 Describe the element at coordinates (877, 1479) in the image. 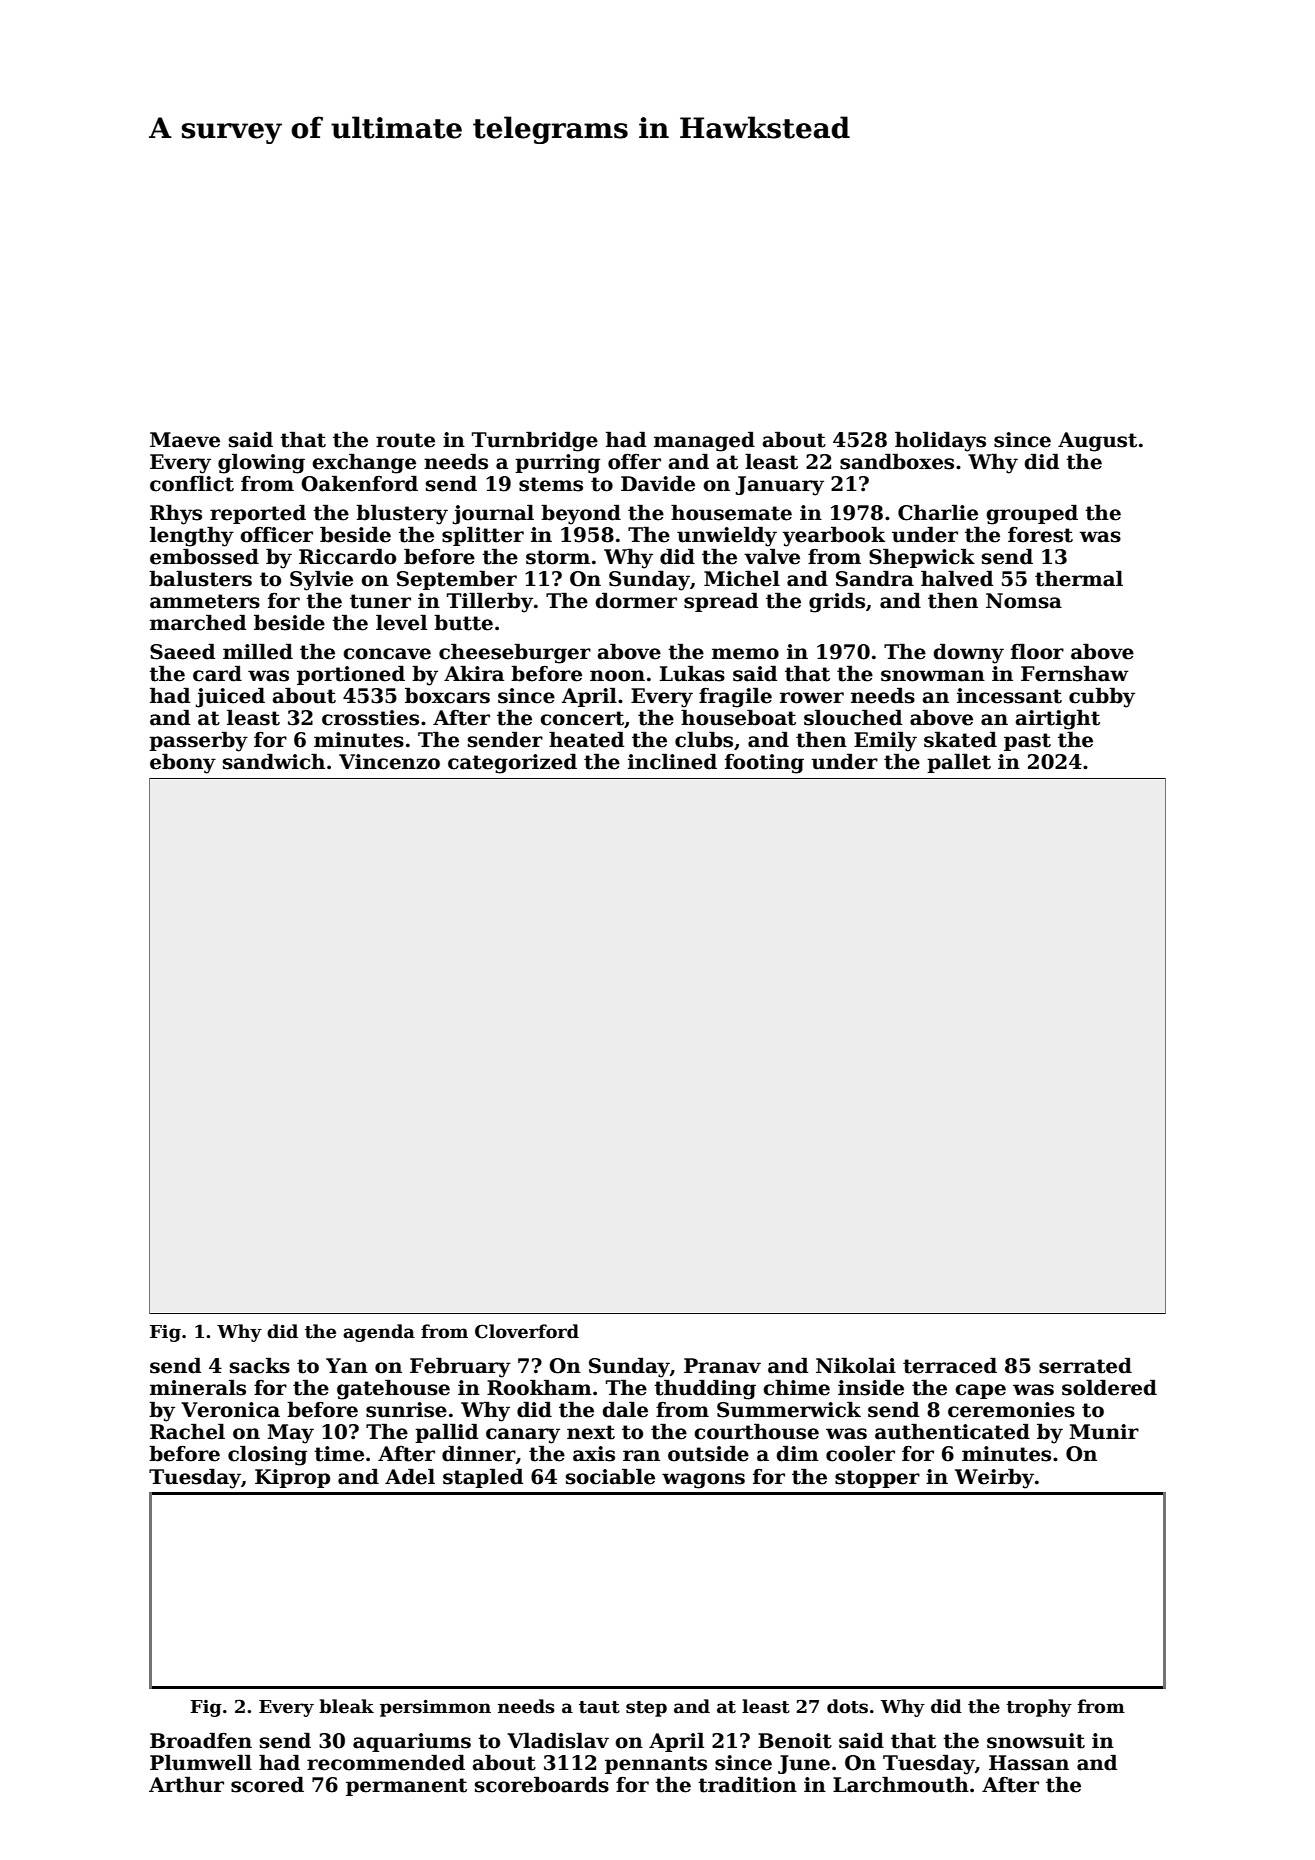

I see `stopper` at that location.
